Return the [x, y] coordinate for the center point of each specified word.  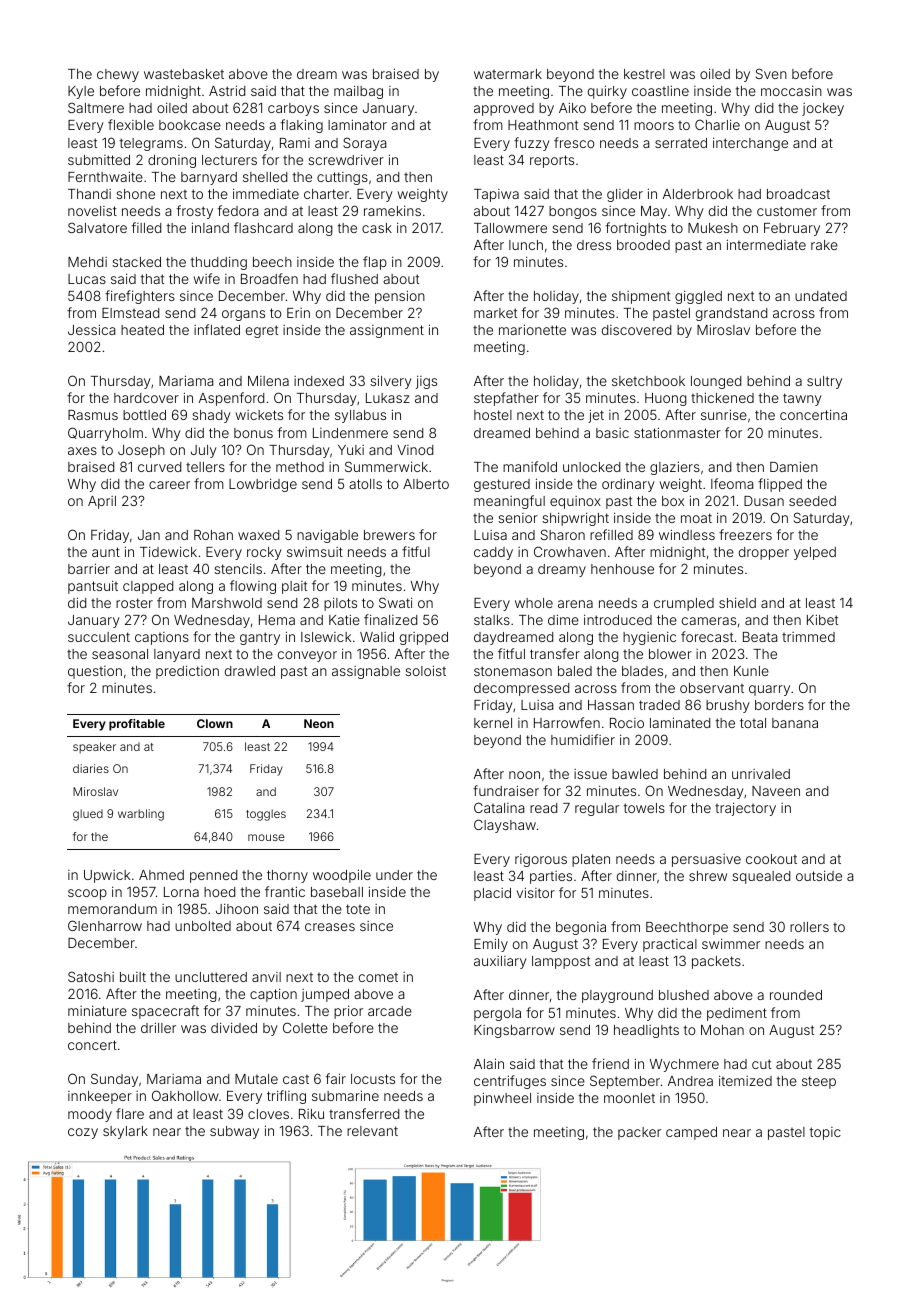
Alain [489, 1063]
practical [670, 945]
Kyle [81, 92]
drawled [250, 671]
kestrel [644, 74]
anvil [266, 977]
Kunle [751, 671]
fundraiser [506, 790]
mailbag [358, 92]
